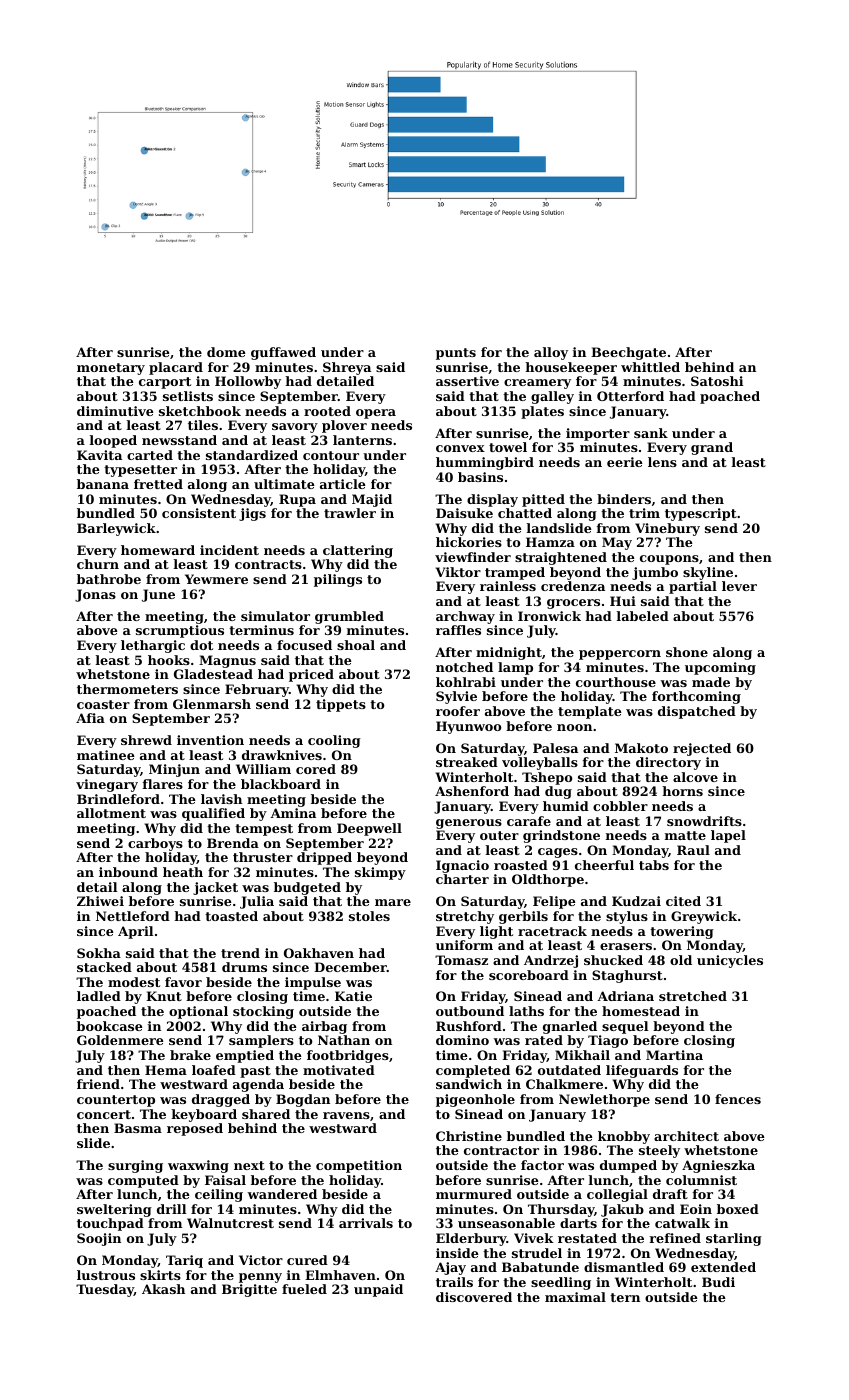 The width and height of the screenshot is (849, 1400). Describe the element at coordinates (696, 697) in the screenshot. I see `forthcoming` at that location.
